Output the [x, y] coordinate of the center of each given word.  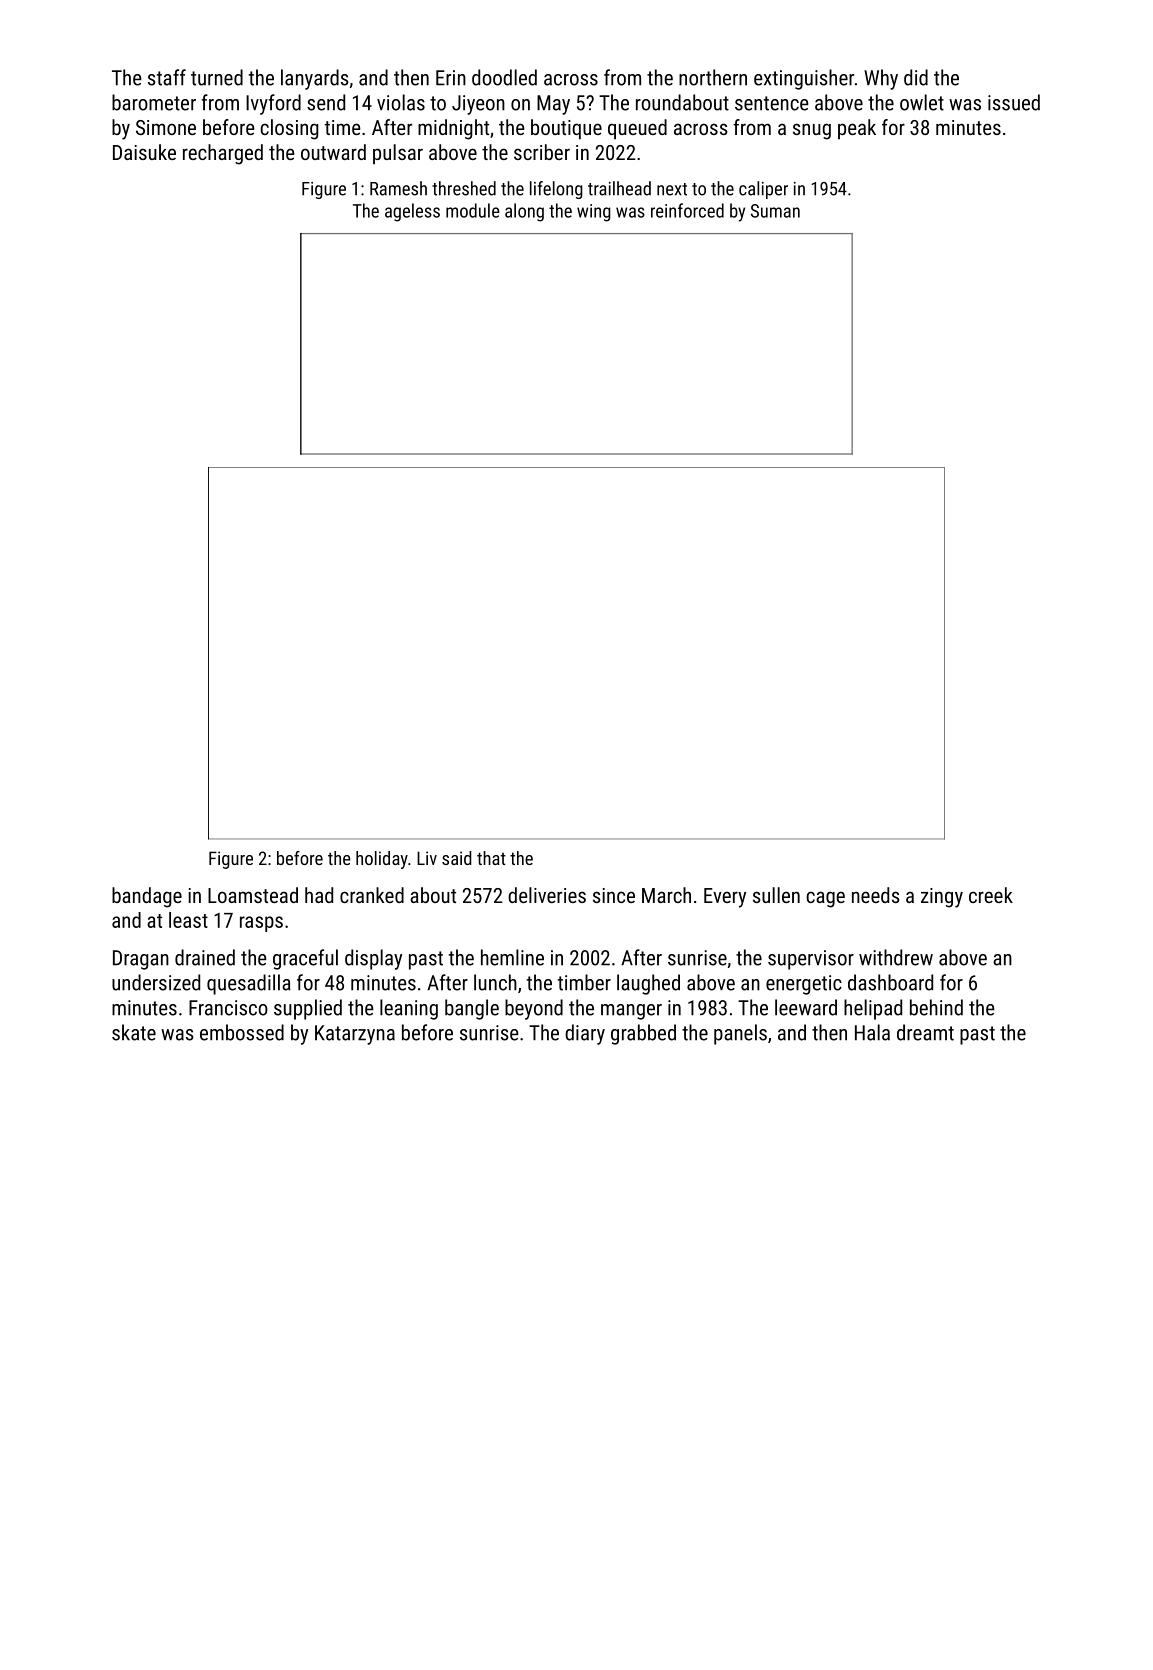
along [524, 212]
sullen [776, 895]
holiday [382, 860]
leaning [409, 1009]
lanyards [315, 79]
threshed [464, 188]
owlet [922, 102]
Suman [775, 211]
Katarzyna [355, 1035]
